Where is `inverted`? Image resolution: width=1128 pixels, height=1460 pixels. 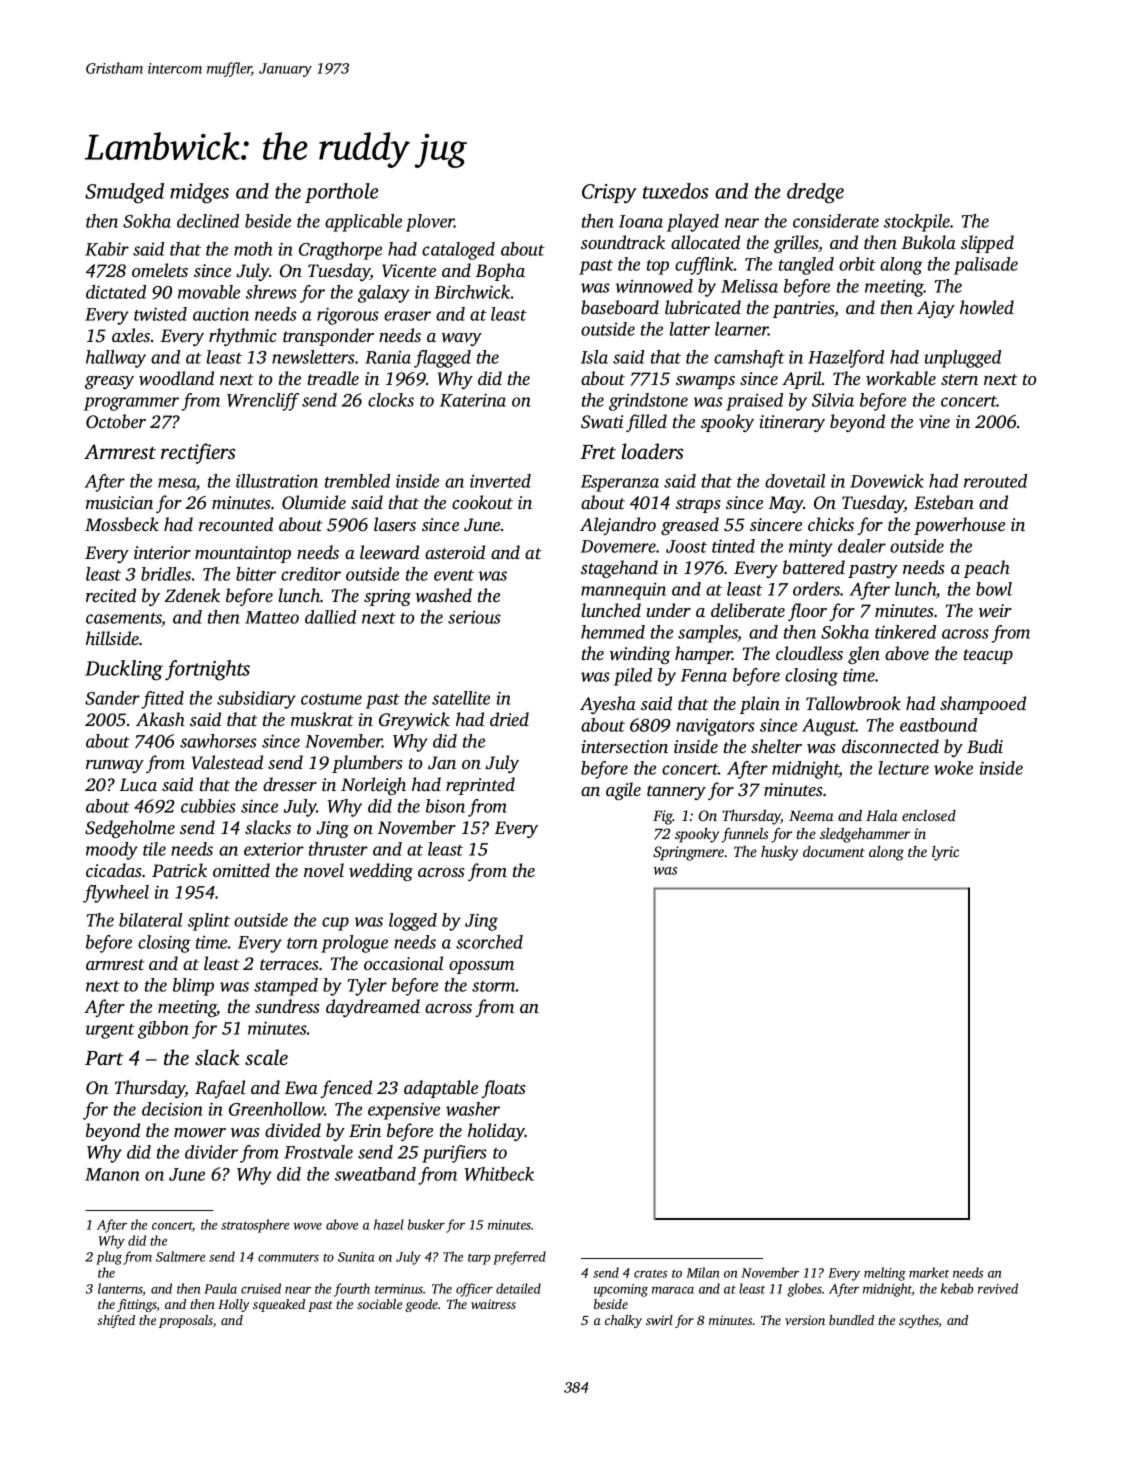
inverted is located at coordinates (500, 481).
